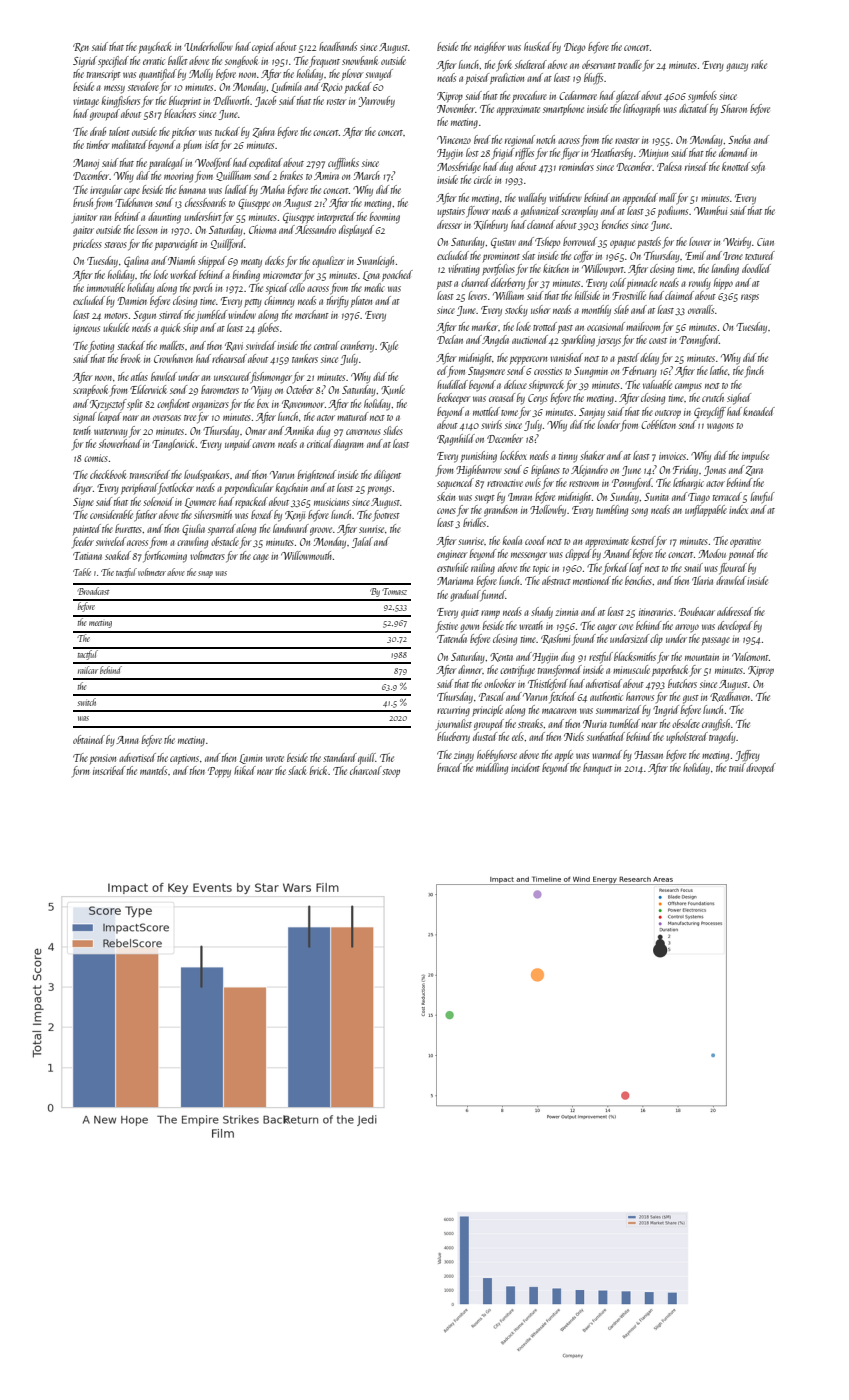  I want to click on pension, so click(103, 759).
